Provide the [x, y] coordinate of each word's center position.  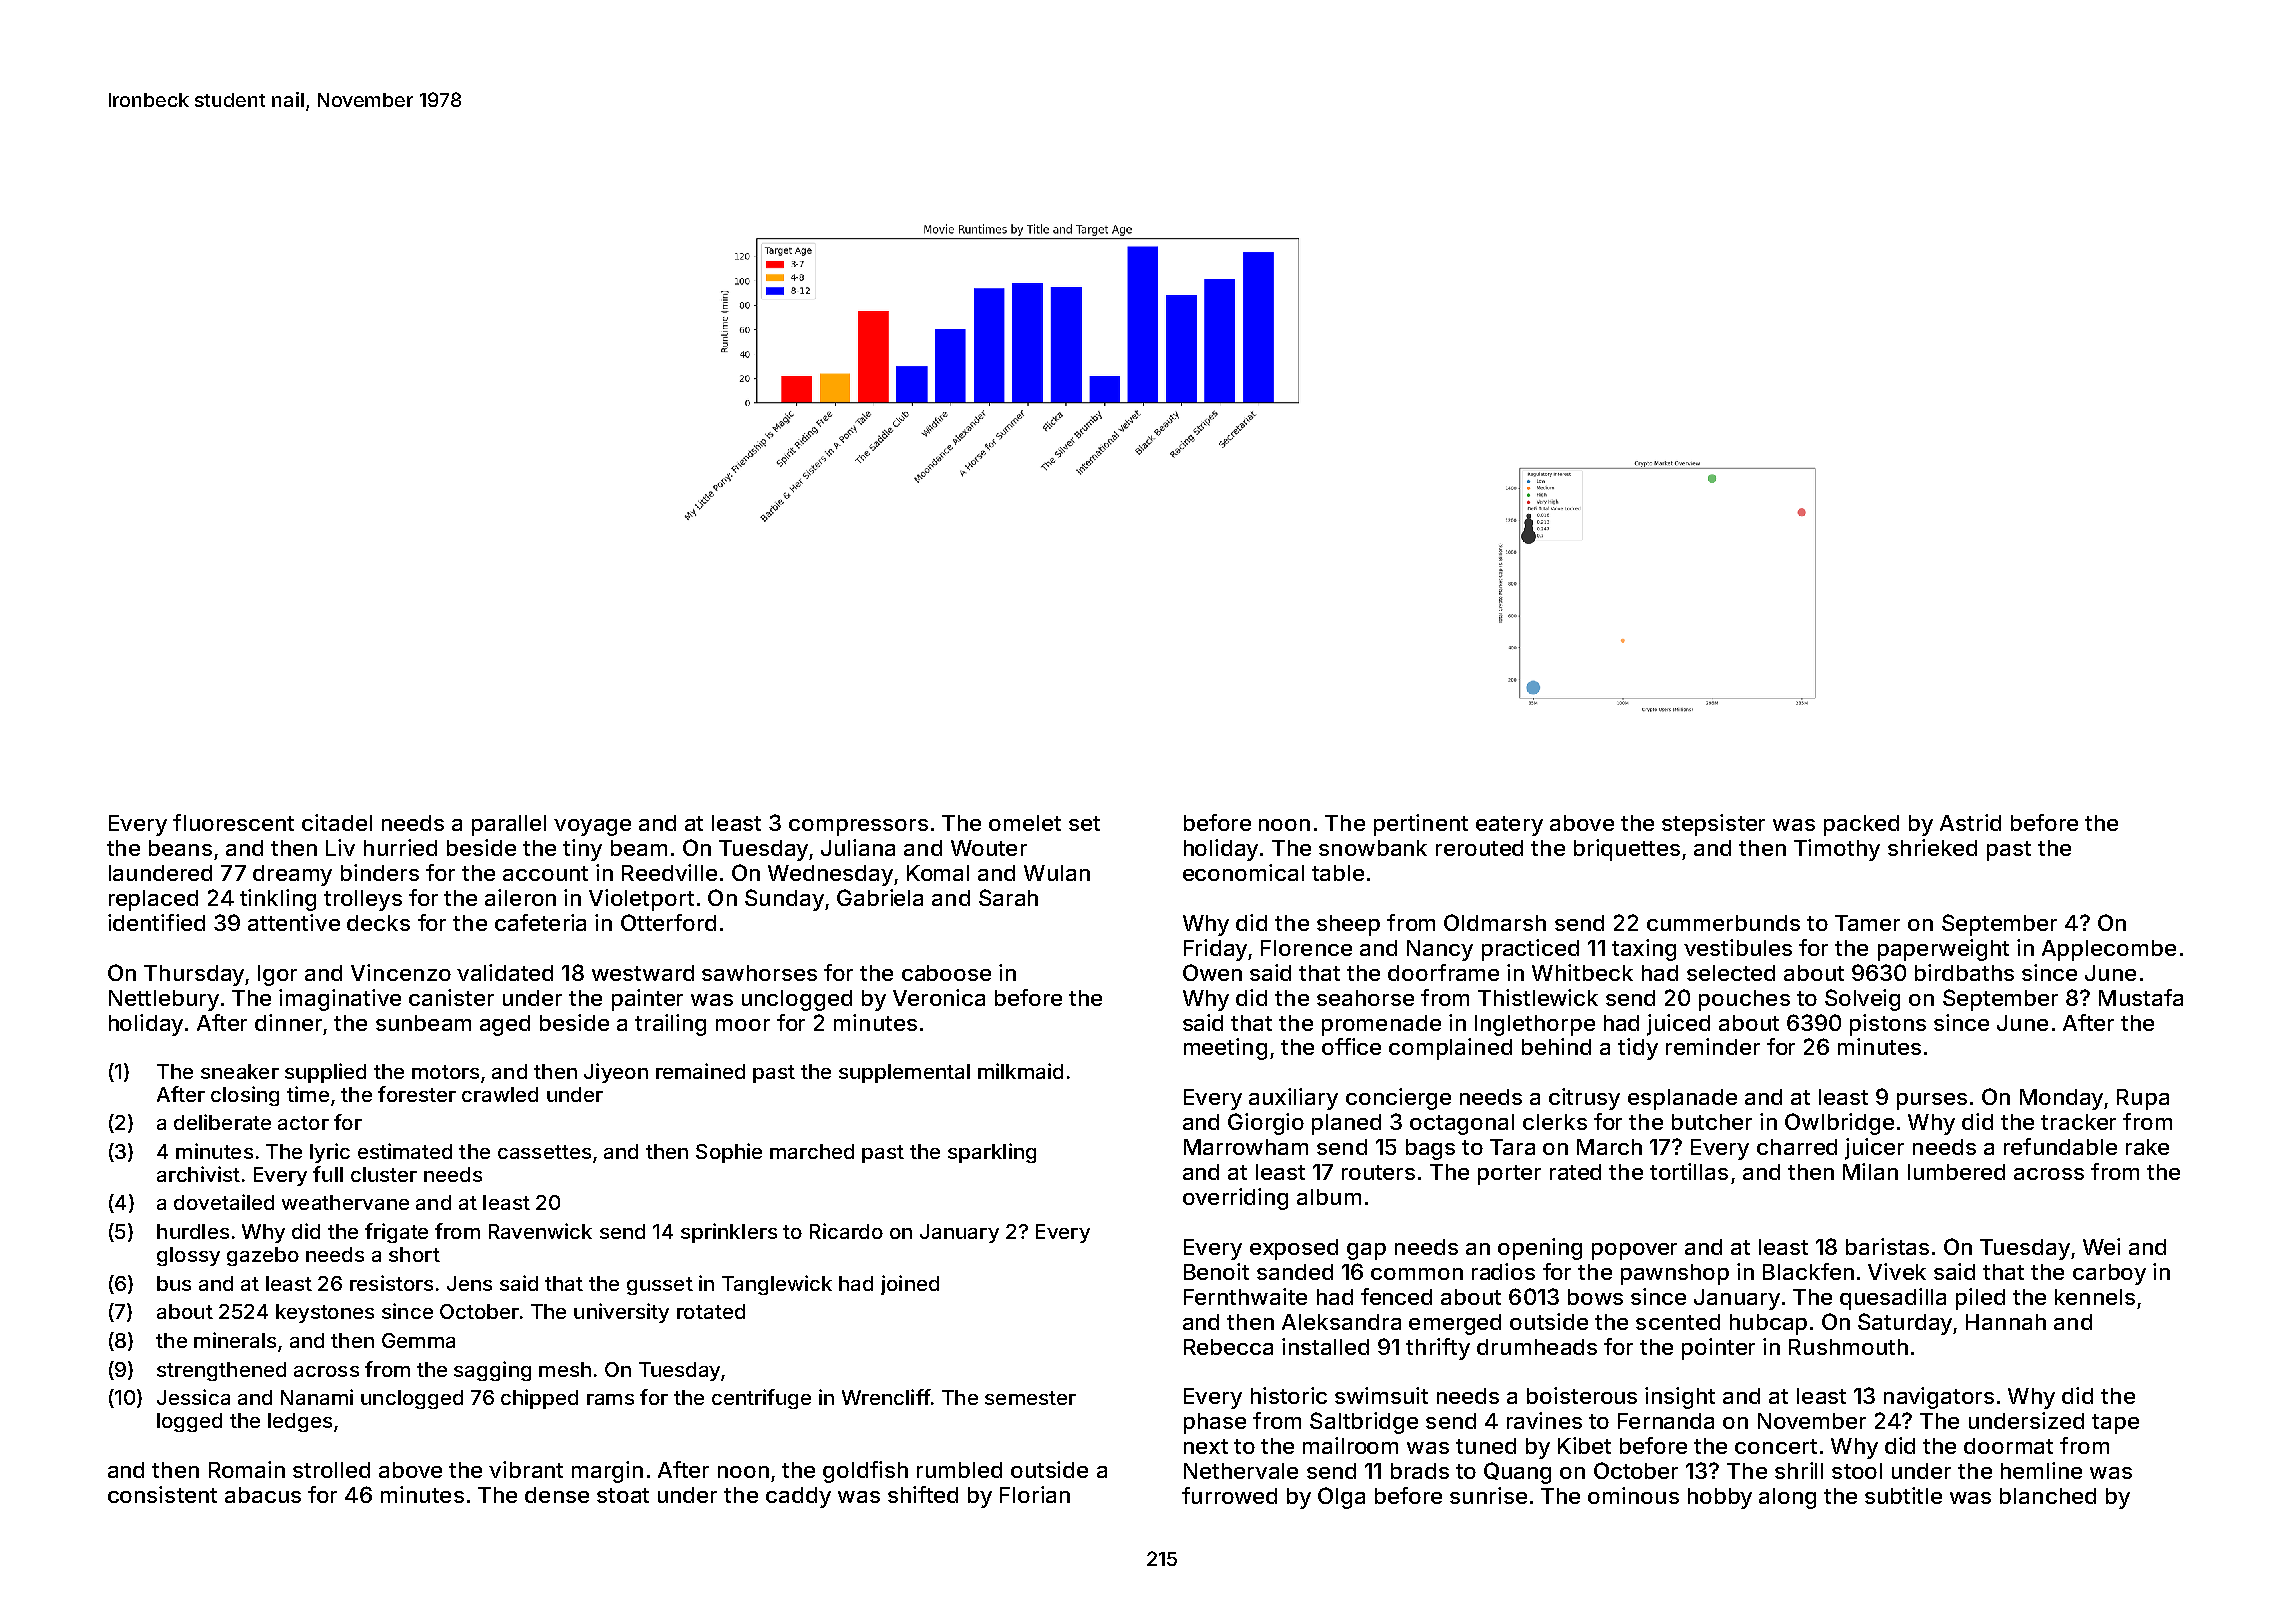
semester [1030, 1398]
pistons [1888, 1025]
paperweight [1943, 950]
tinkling [278, 900]
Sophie [729, 1153]
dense [557, 1495]
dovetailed [224, 1202]
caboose [946, 973]
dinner [288, 1022]
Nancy [1440, 950]
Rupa [2143, 1099]
